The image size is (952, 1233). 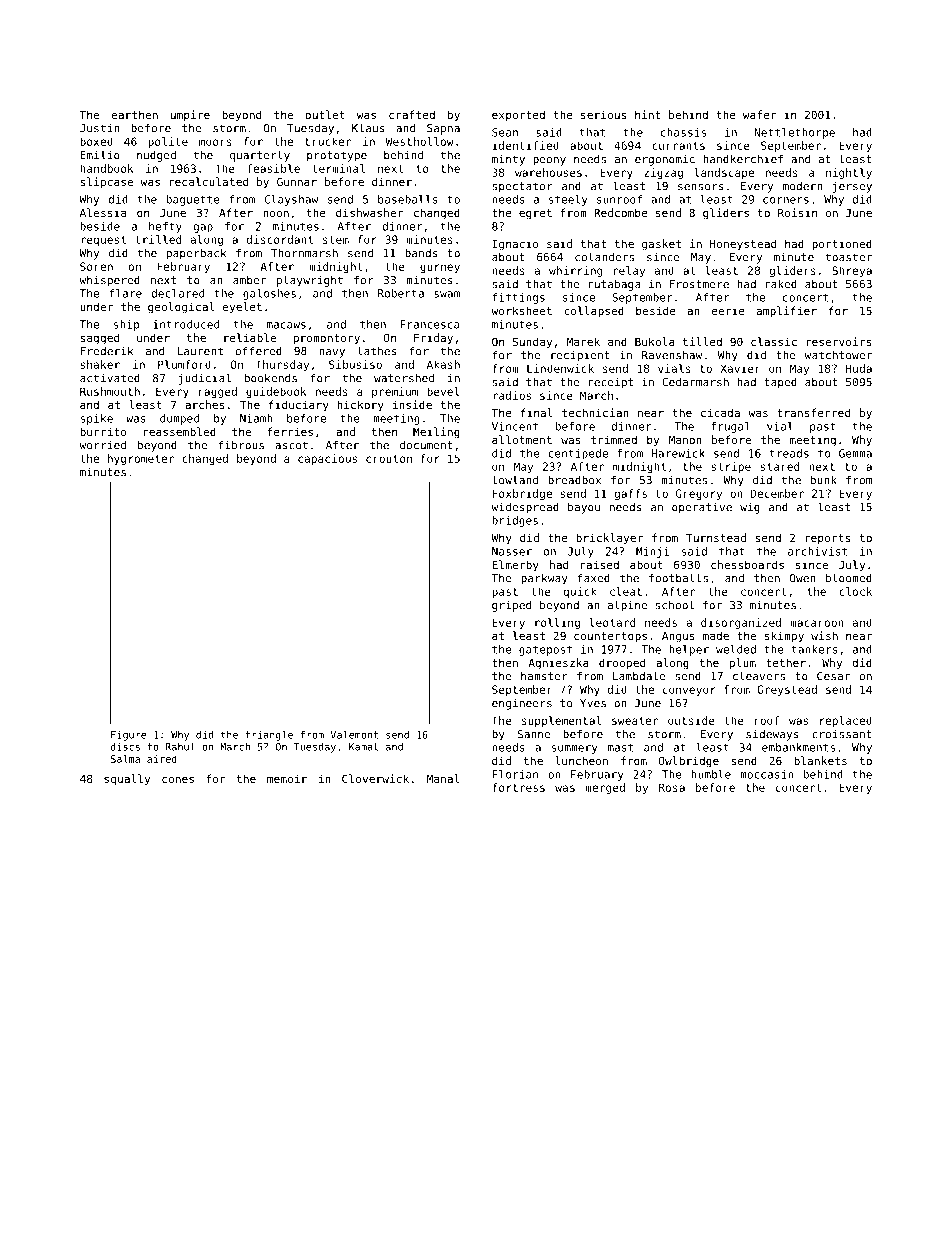 What do you see at coordinates (256, 418) in the image?
I see `Niamh` at bounding box center [256, 418].
